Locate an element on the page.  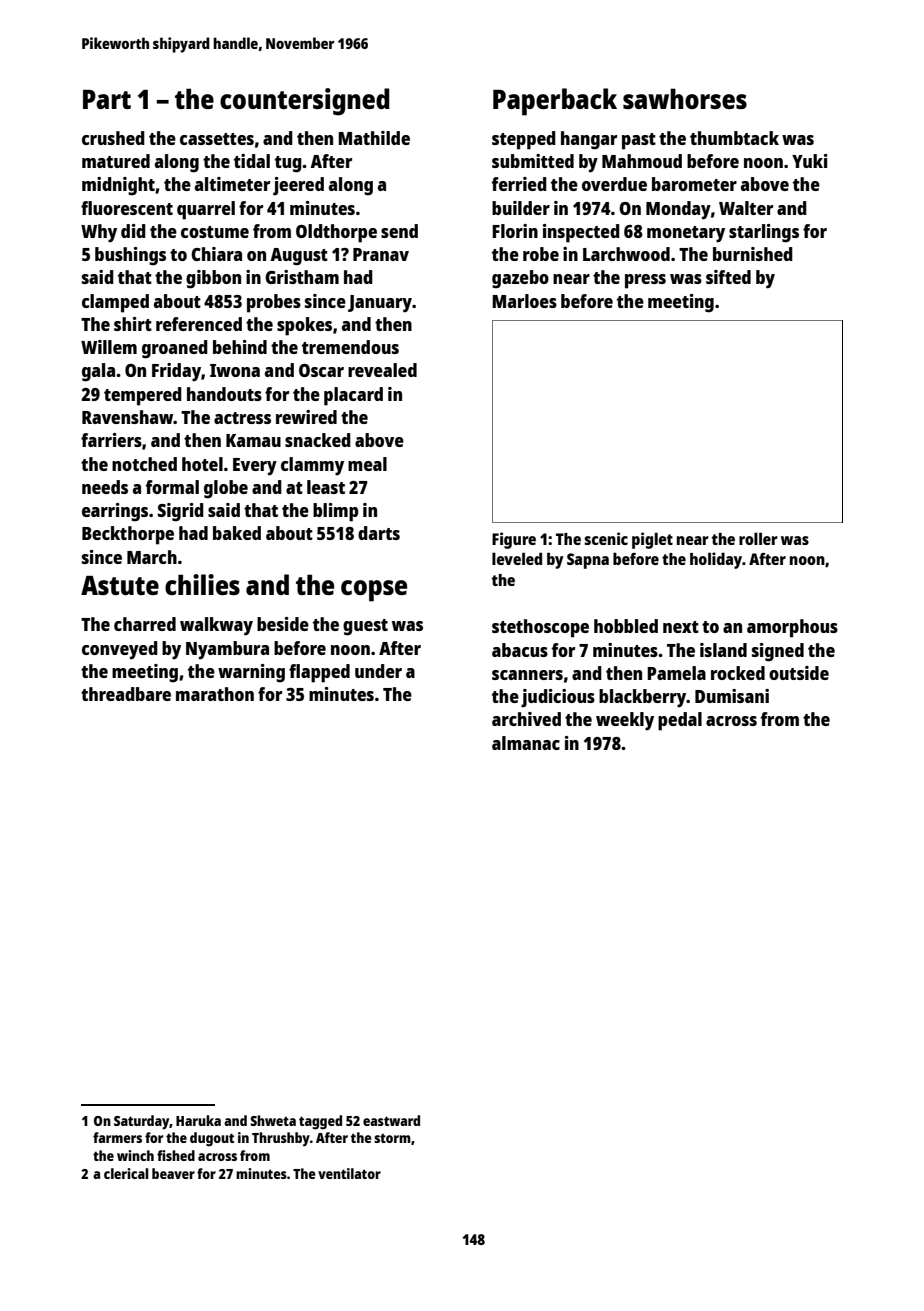
ventilator is located at coordinates (349, 1173).
